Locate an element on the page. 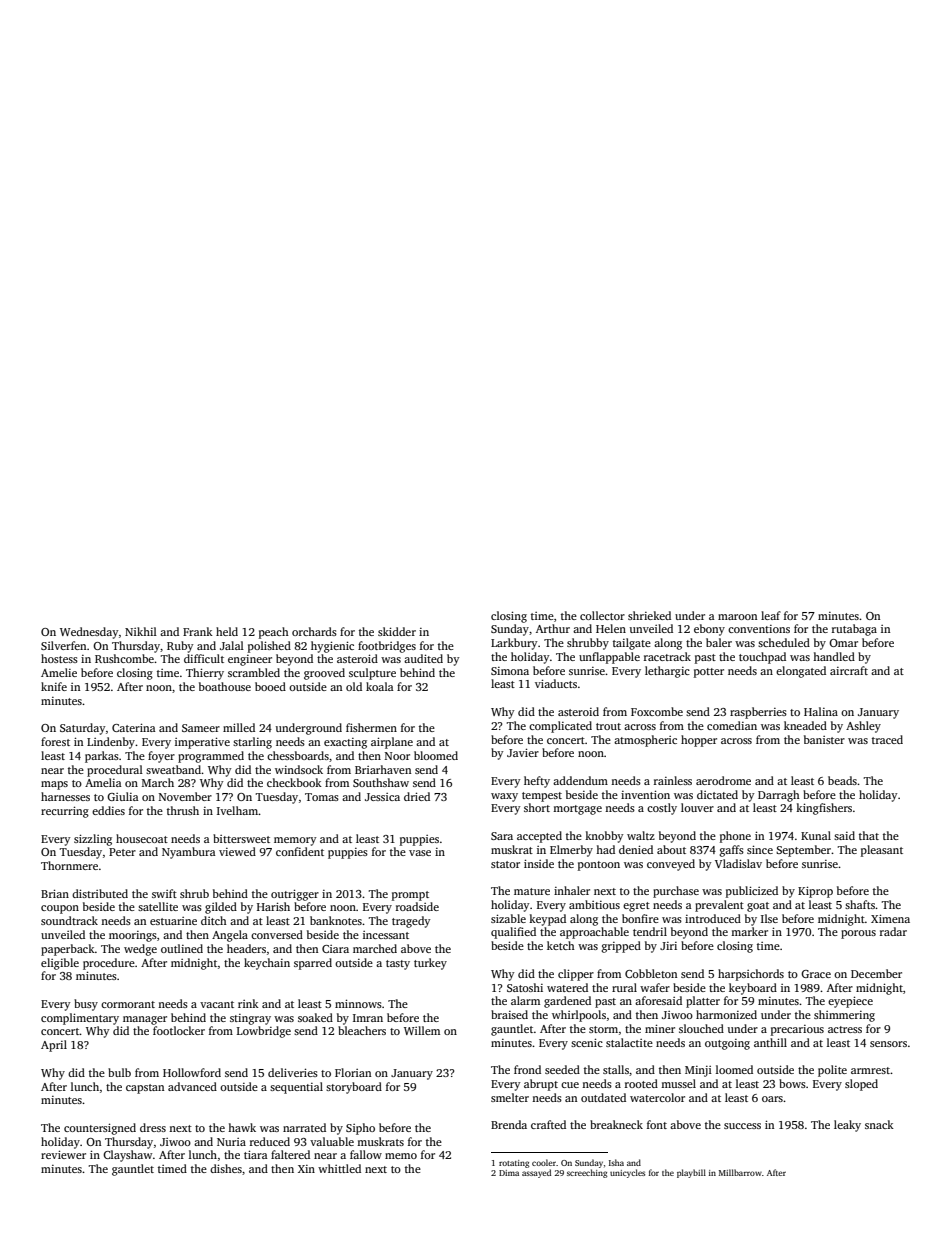  tragedy is located at coordinates (411, 922).
